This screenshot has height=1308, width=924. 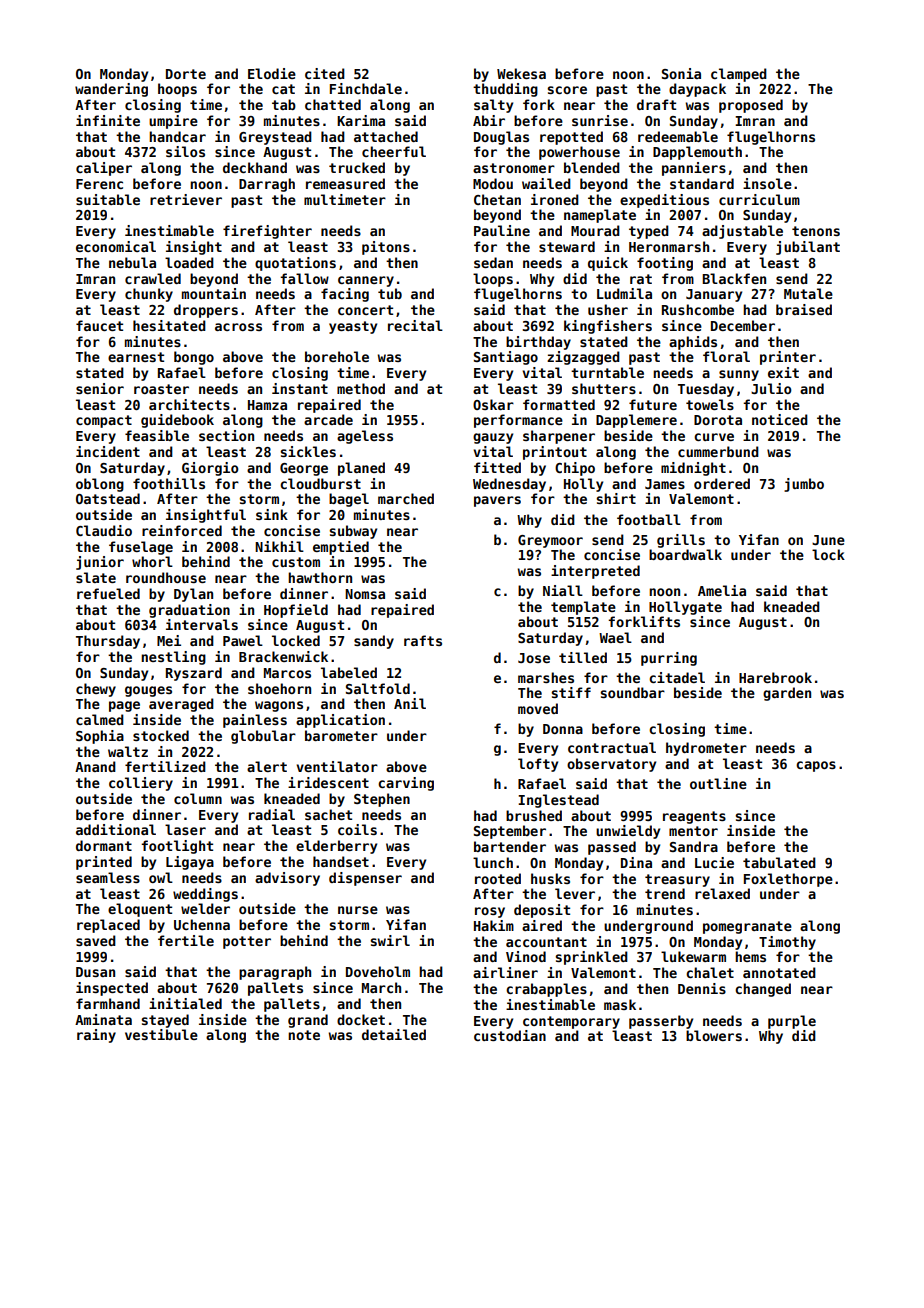 What do you see at coordinates (185, 1003) in the screenshot?
I see `initialed` at bounding box center [185, 1003].
